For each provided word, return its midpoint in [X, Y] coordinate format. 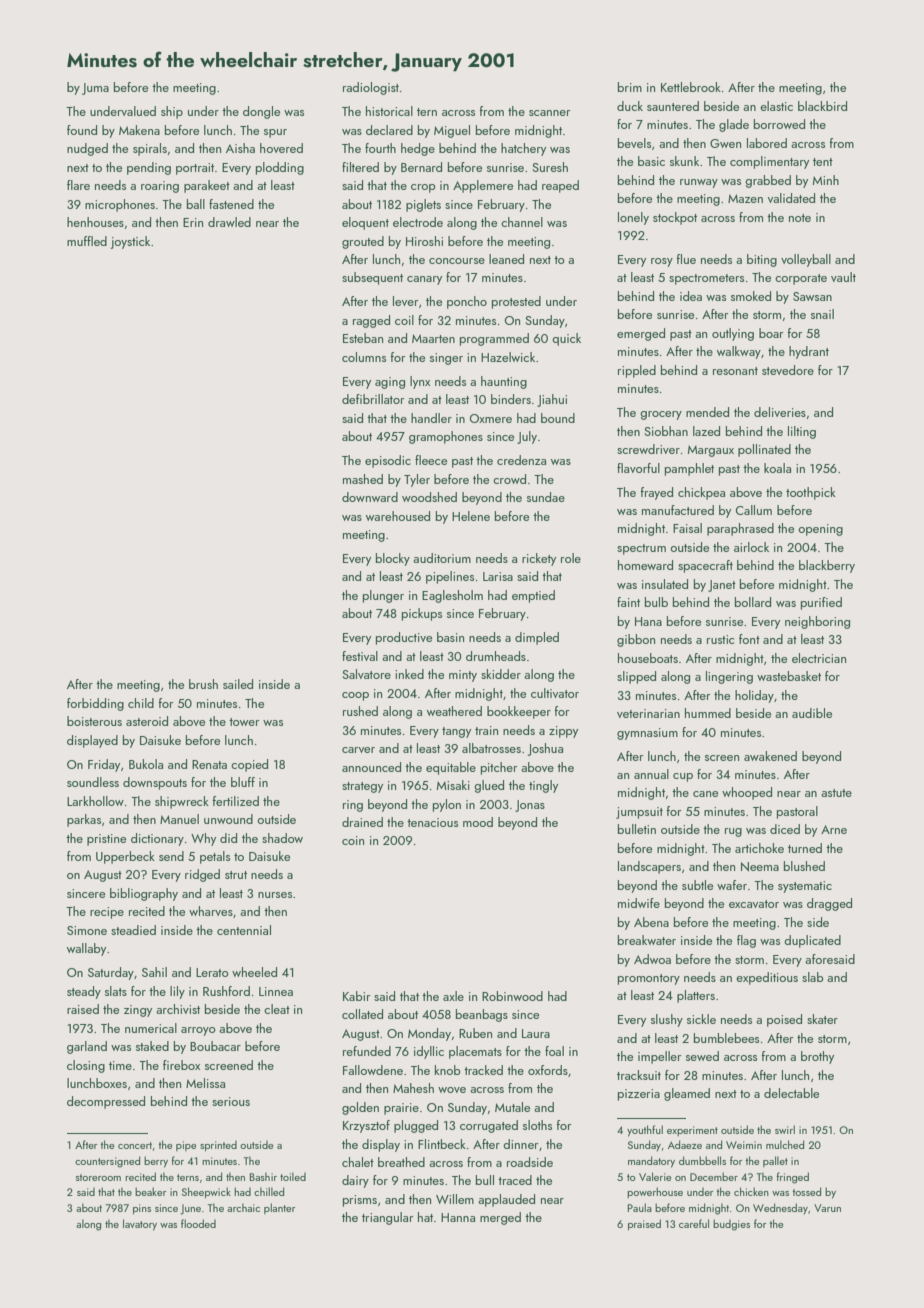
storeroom [98, 1177]
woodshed [429, 497]
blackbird [822, 106]
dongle [261, 112]
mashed [363, 479]
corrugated [489, 1126]
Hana [648, 621]
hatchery [523, 149]
